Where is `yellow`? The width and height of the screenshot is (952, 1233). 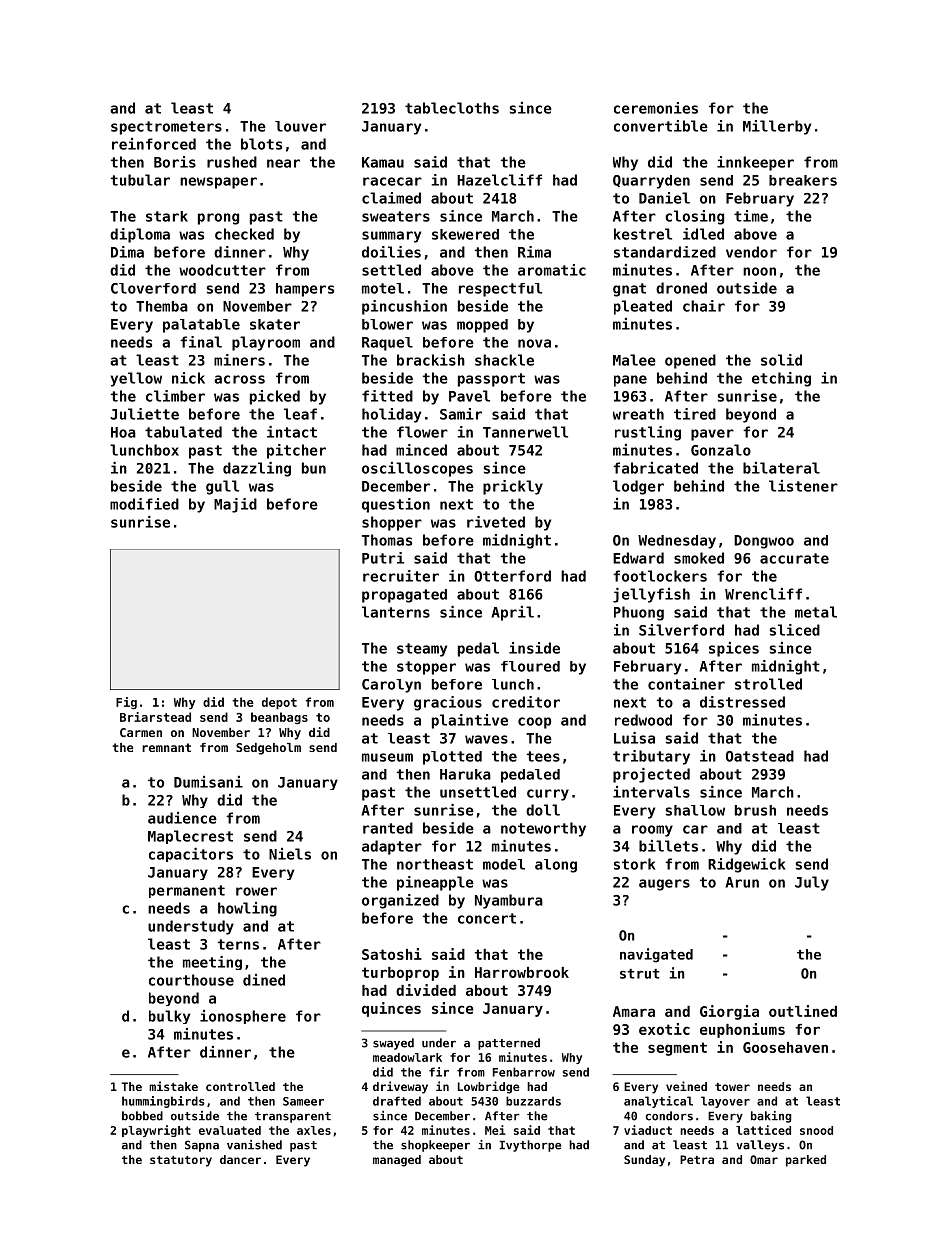 yellow is located at coordinates (136, 379).
